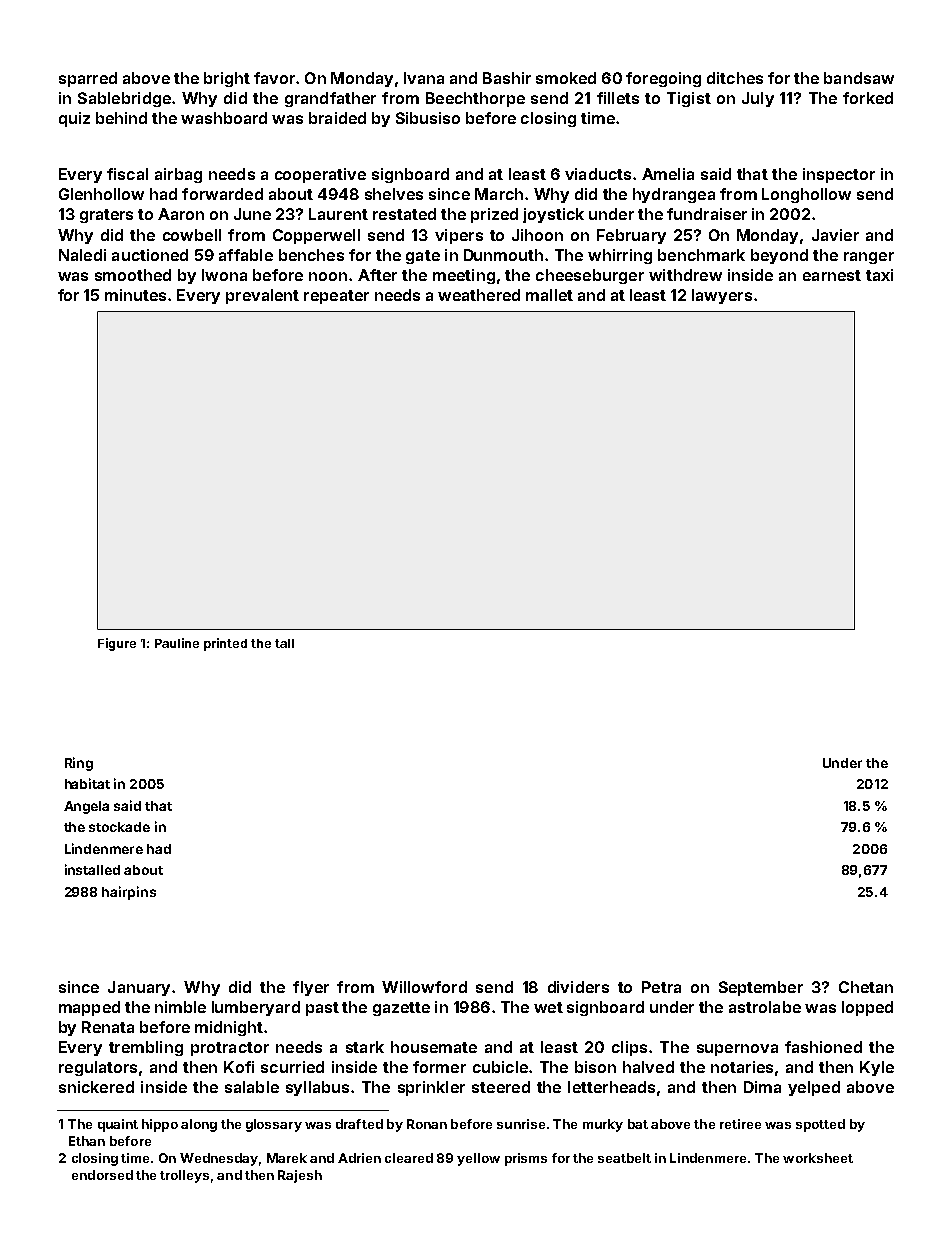 Image resolution: width=952 pixels, height=1233 pixels. What do you see at coordinates (124, 99) in the document?
I see `Sablebridge` at bounding box center [124, 99].
